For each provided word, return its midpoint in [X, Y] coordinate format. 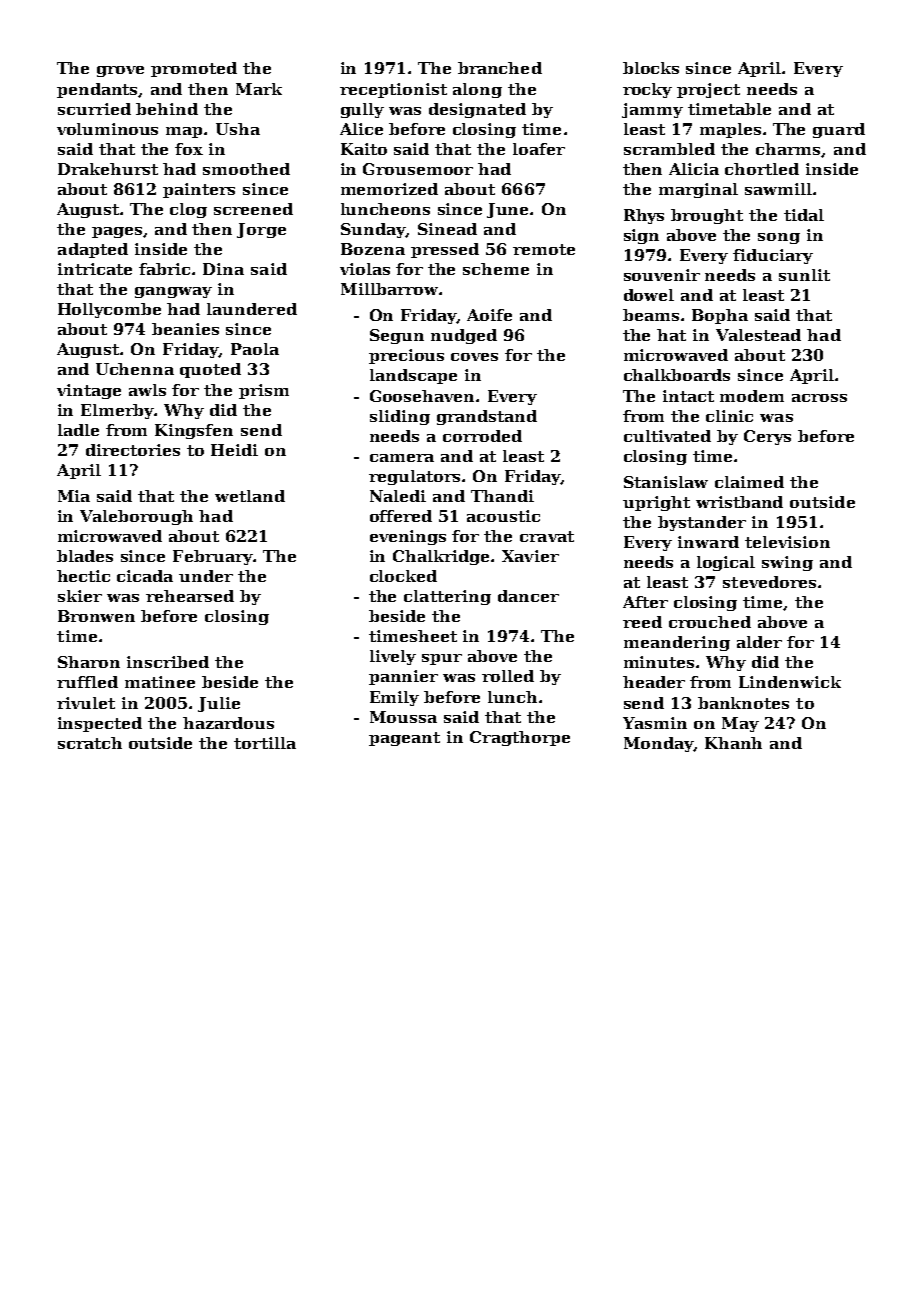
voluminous [107, 129]
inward [708, 542]
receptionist [393, 90]
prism [264, 391]
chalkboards [677, 375]
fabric [164, 269]
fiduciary [773, 256]
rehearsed [190, 596]
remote [544, 249]
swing [787, 563]
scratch [90, 743]
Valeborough [136, 517]
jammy [652, 110]
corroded [482, 436]
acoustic [503, 516]
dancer [528, 596]
